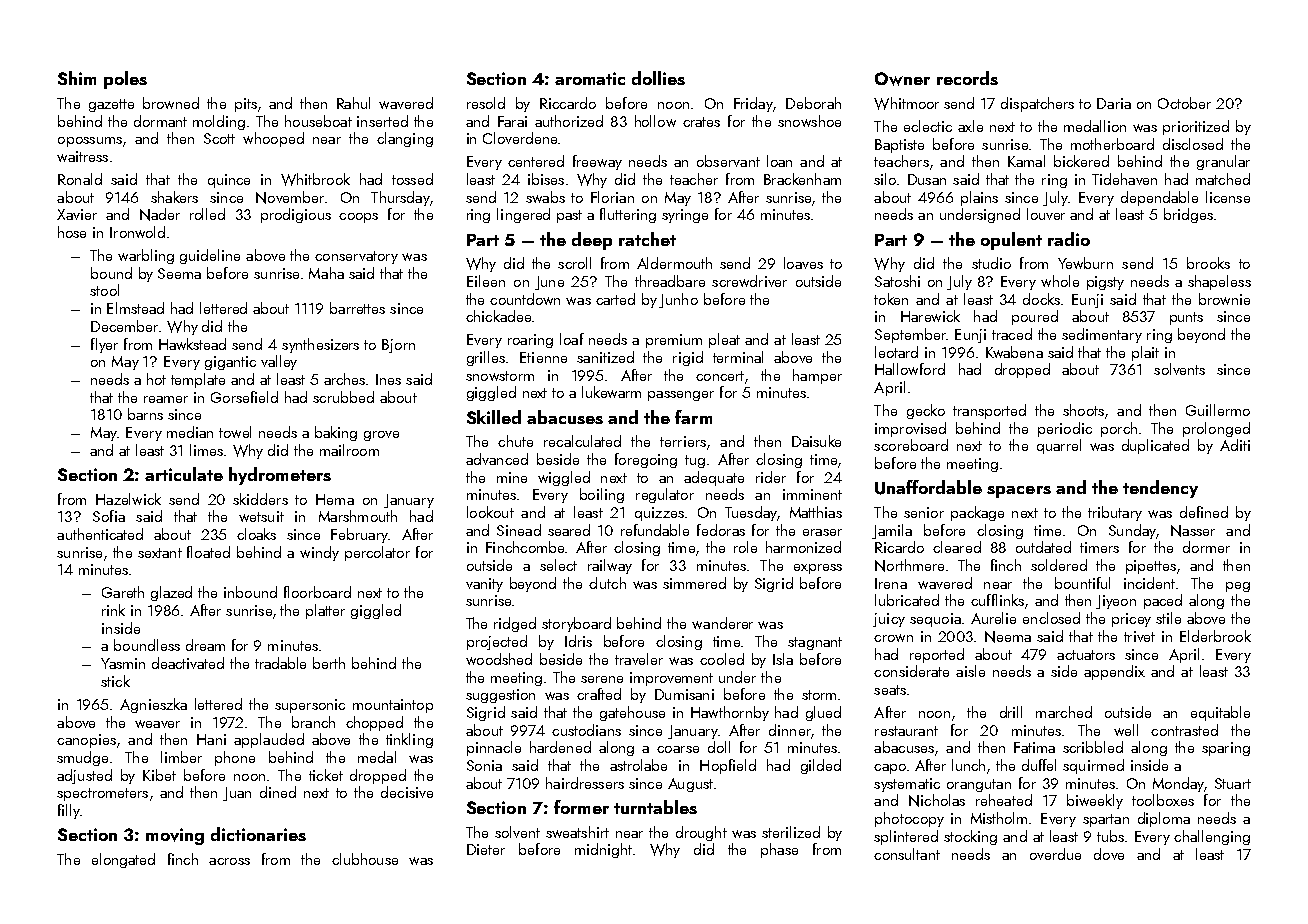  I want to click on Sofia, so click(109, 516).
